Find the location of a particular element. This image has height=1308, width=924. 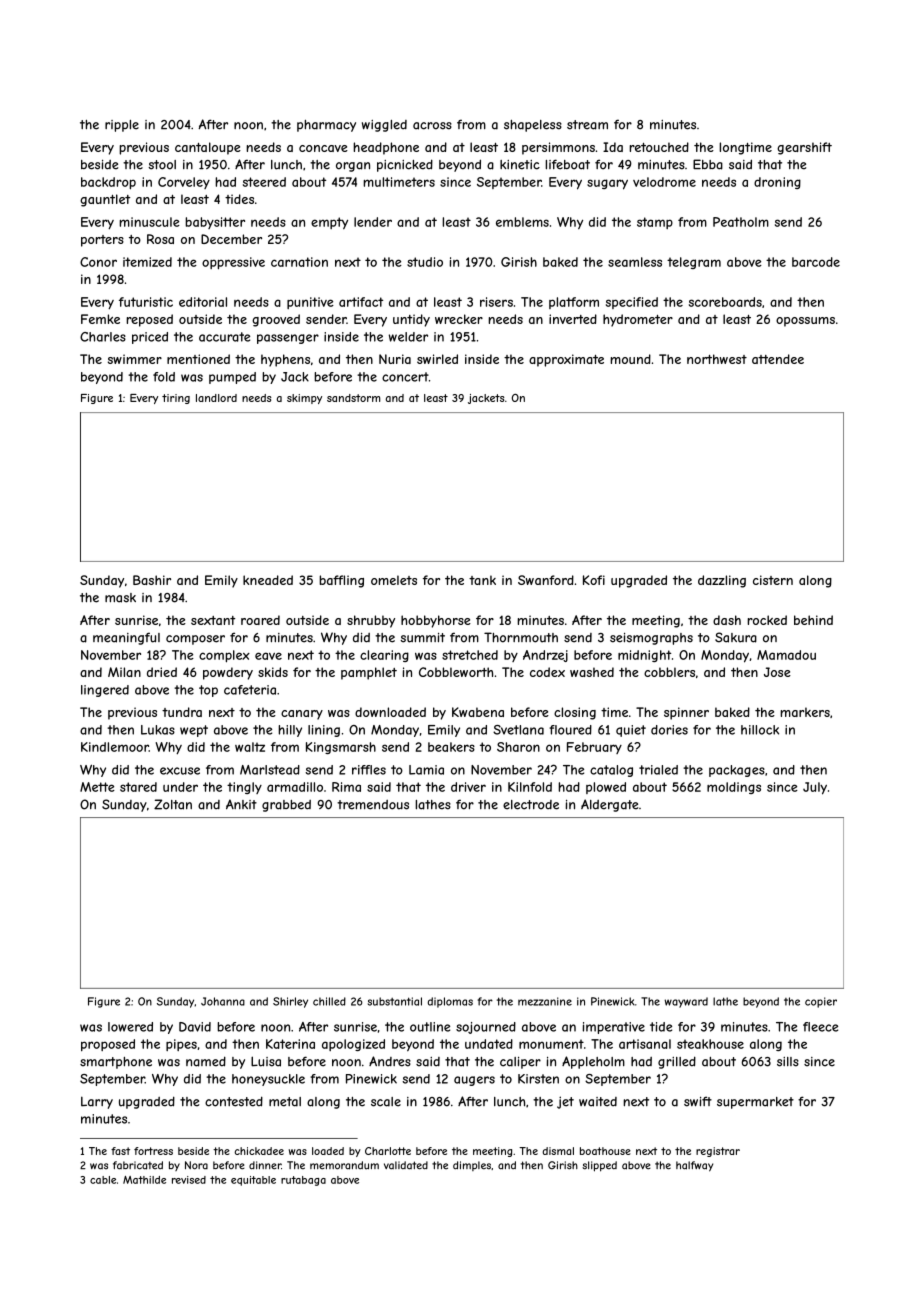

tiring is located at coordinates (176, 399).
